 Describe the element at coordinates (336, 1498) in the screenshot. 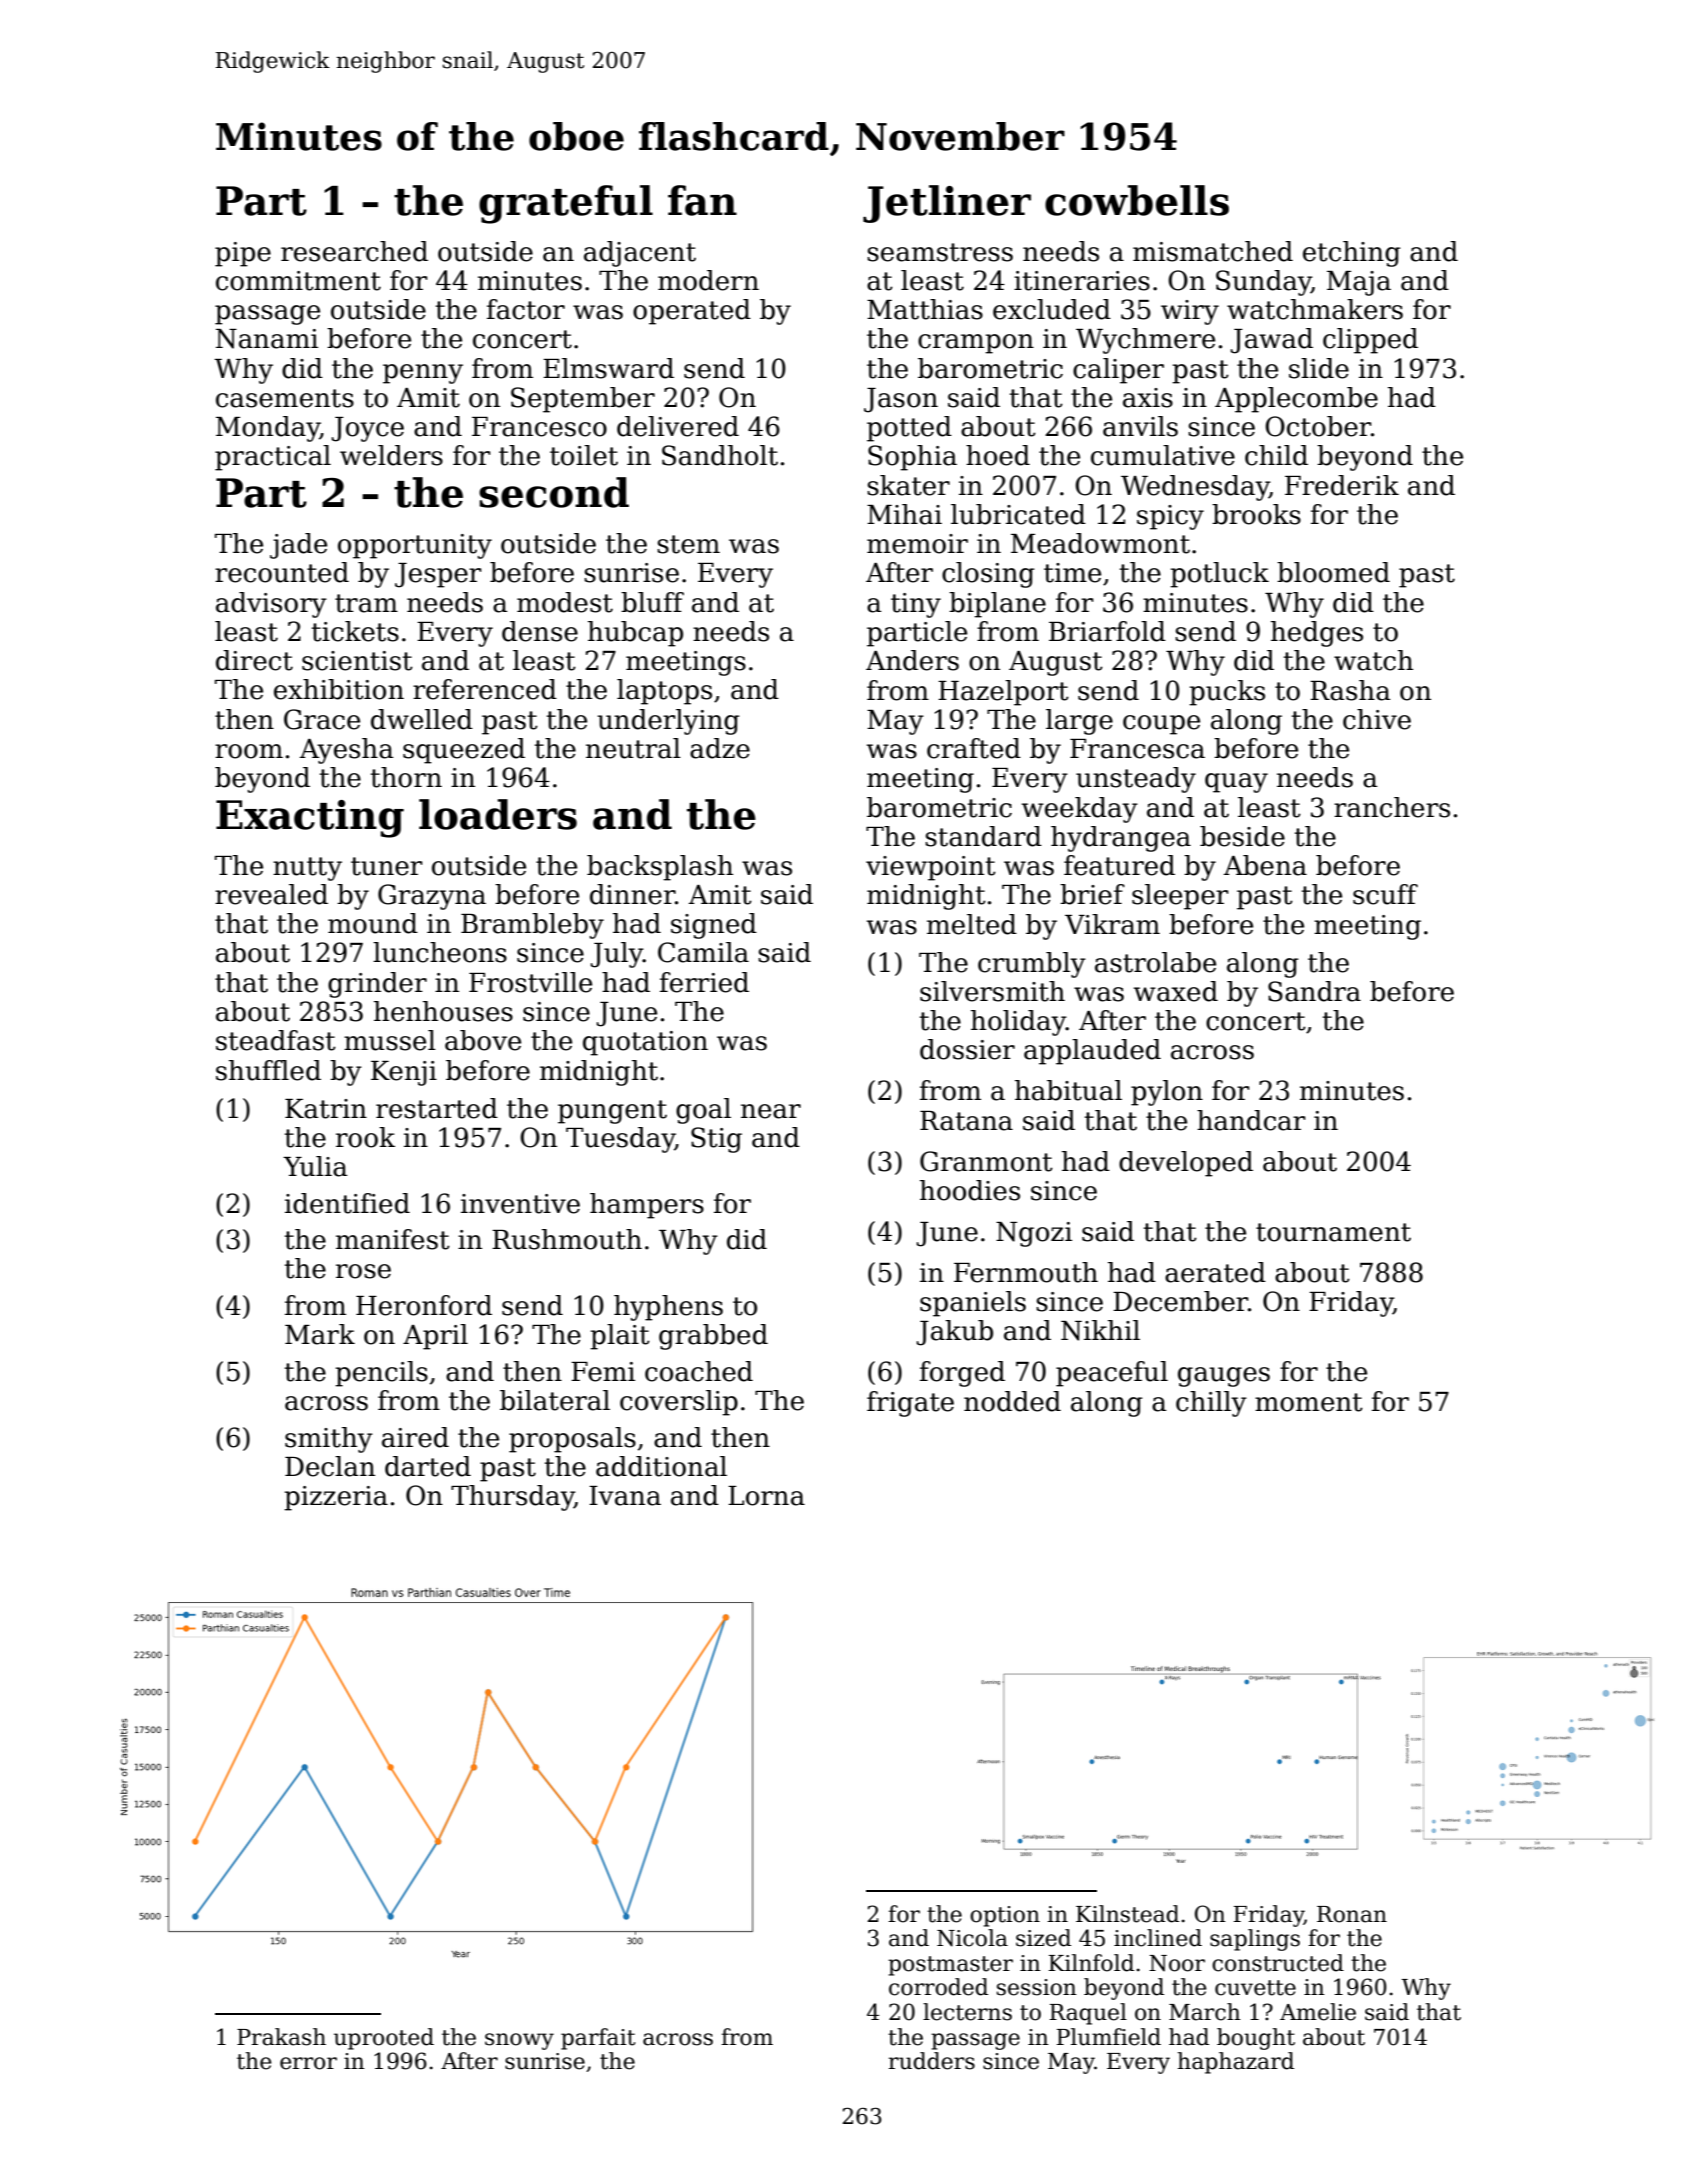

I see `pizzeria` at that location.
